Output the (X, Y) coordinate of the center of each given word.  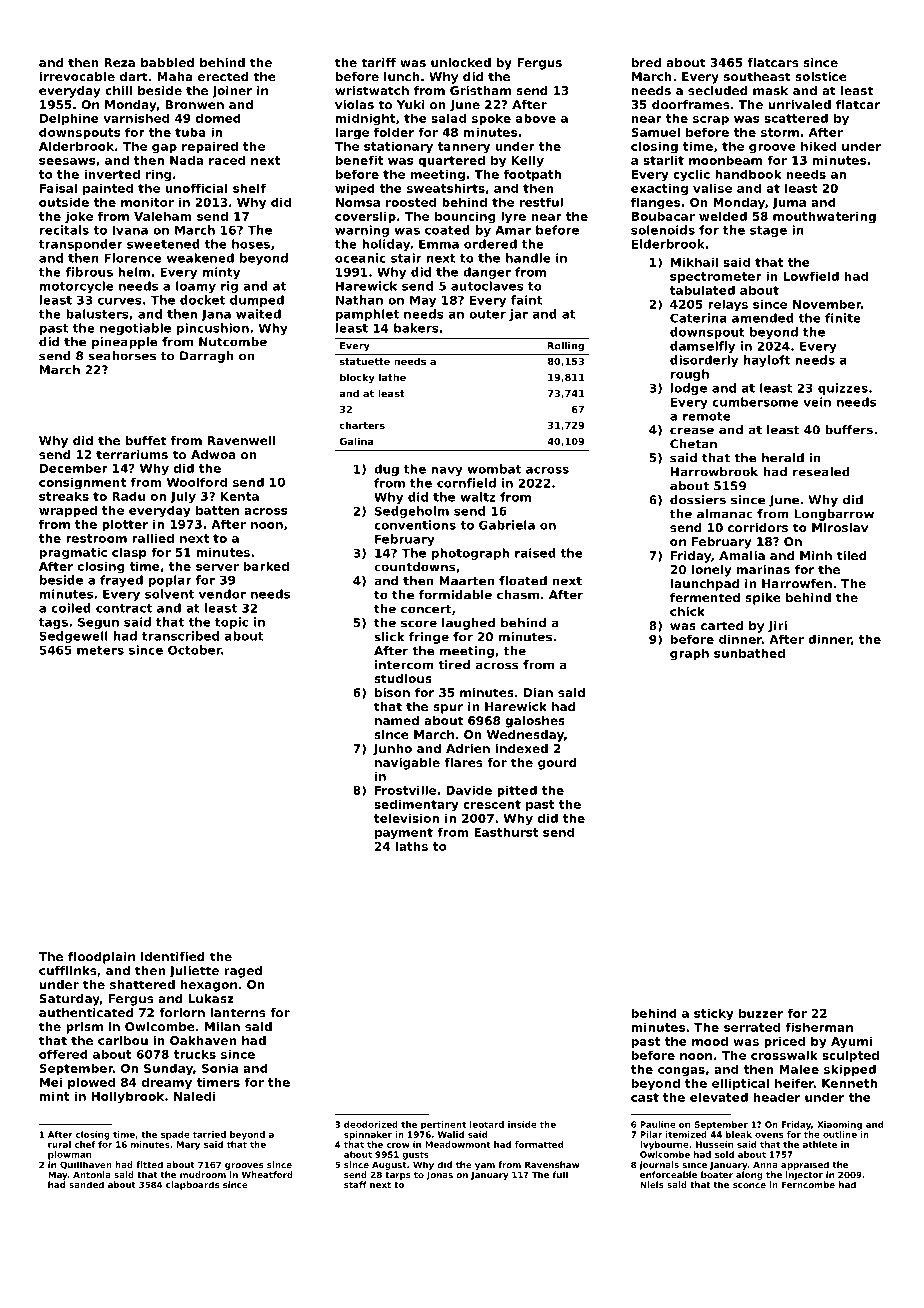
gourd (557, 764)
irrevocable (77, 76)
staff (355, 1184)
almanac (725, 514)
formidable (455, 595)
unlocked (461, 62)
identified (173, 956)
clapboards (192, 1185)
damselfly (702, 347)
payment (404, 834)
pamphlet (367, 315)
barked (266, 566)
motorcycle (77, 287)
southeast (757, 76)
